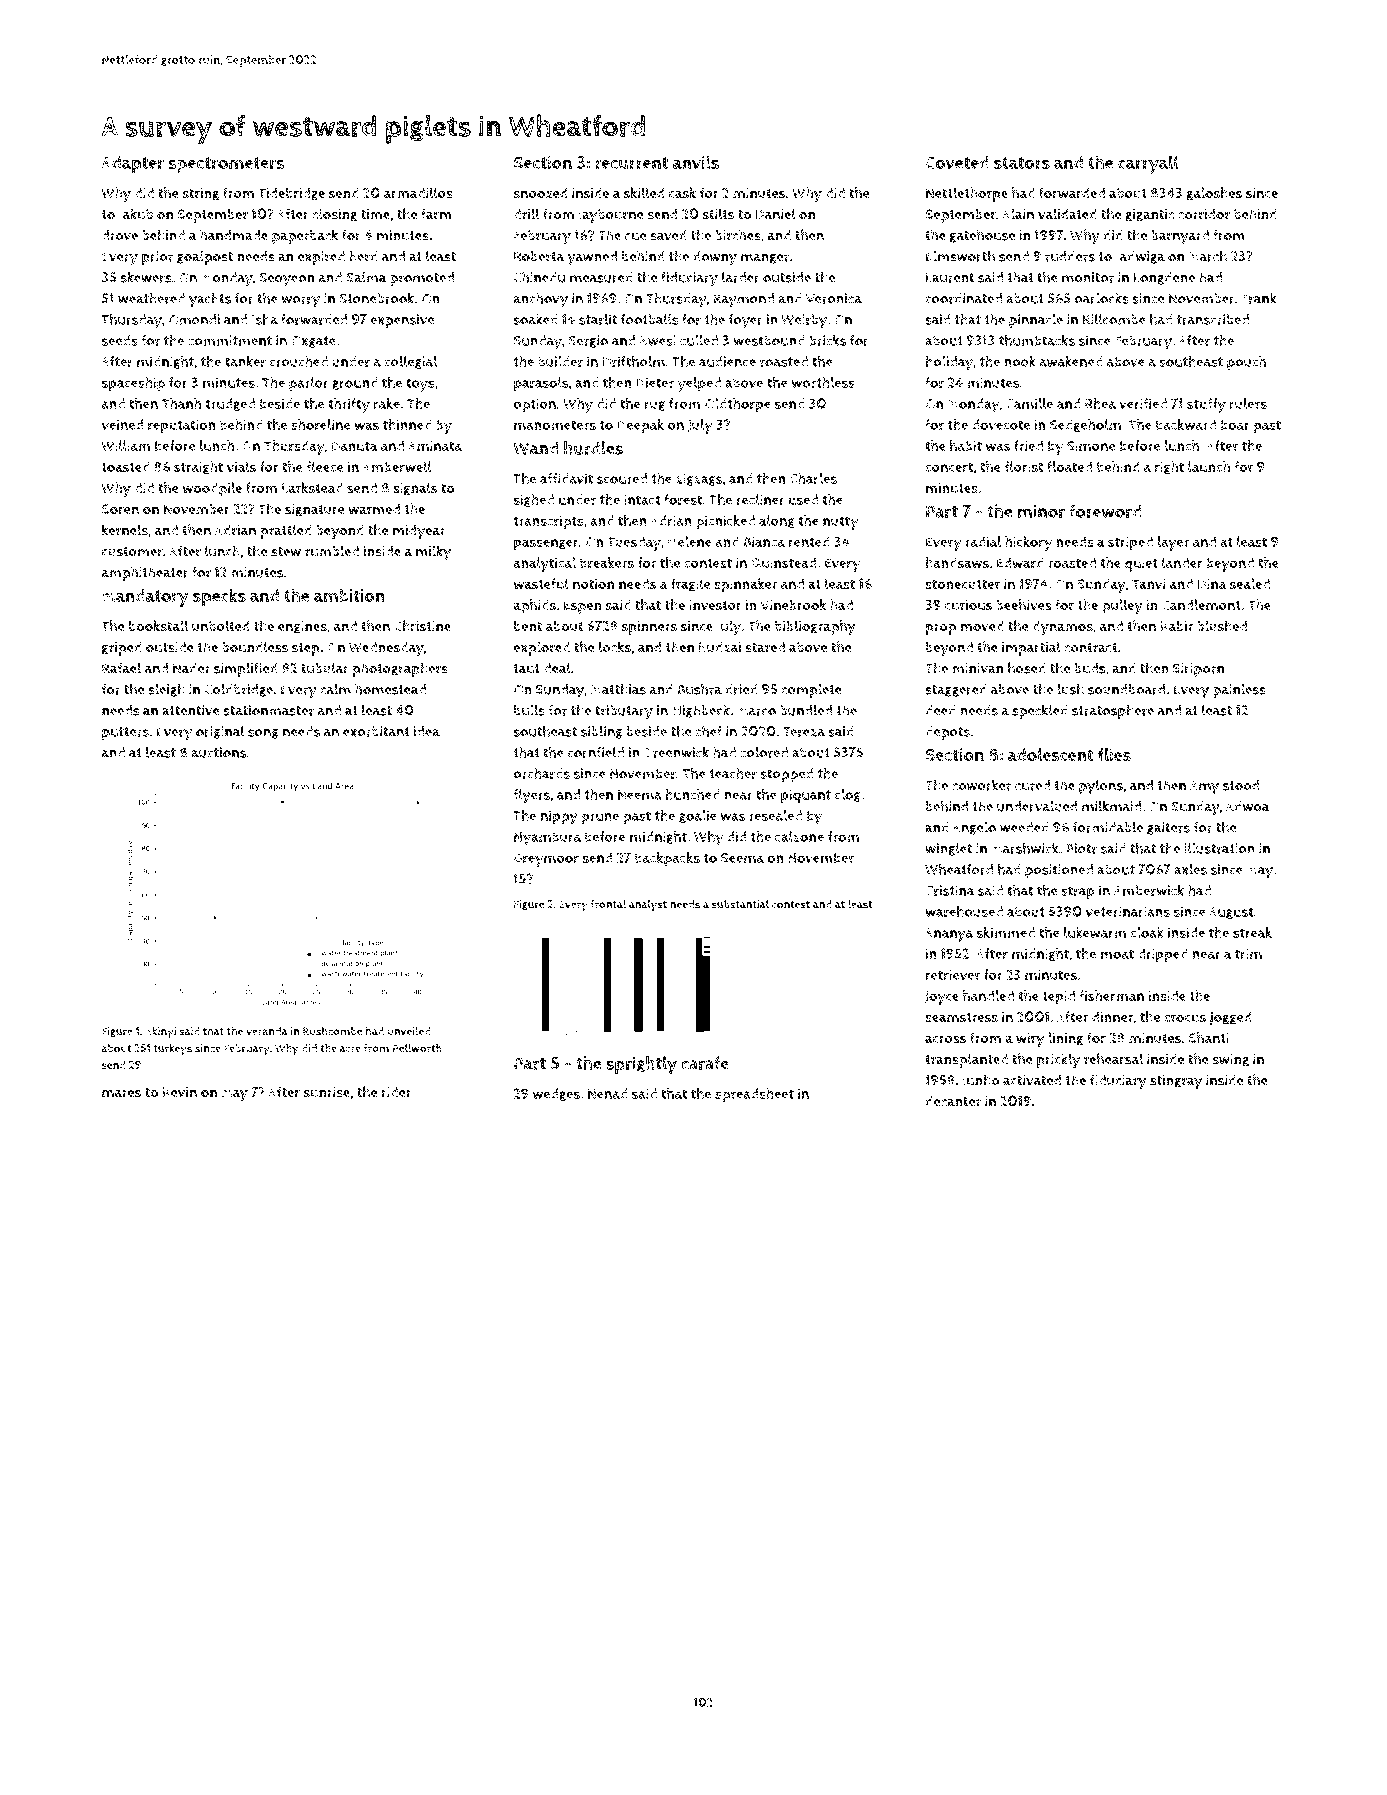 The image size is (1387, 1795). Describe the element at coordinates (397, 1092) in the screenshot. I see `rider` at that location.
